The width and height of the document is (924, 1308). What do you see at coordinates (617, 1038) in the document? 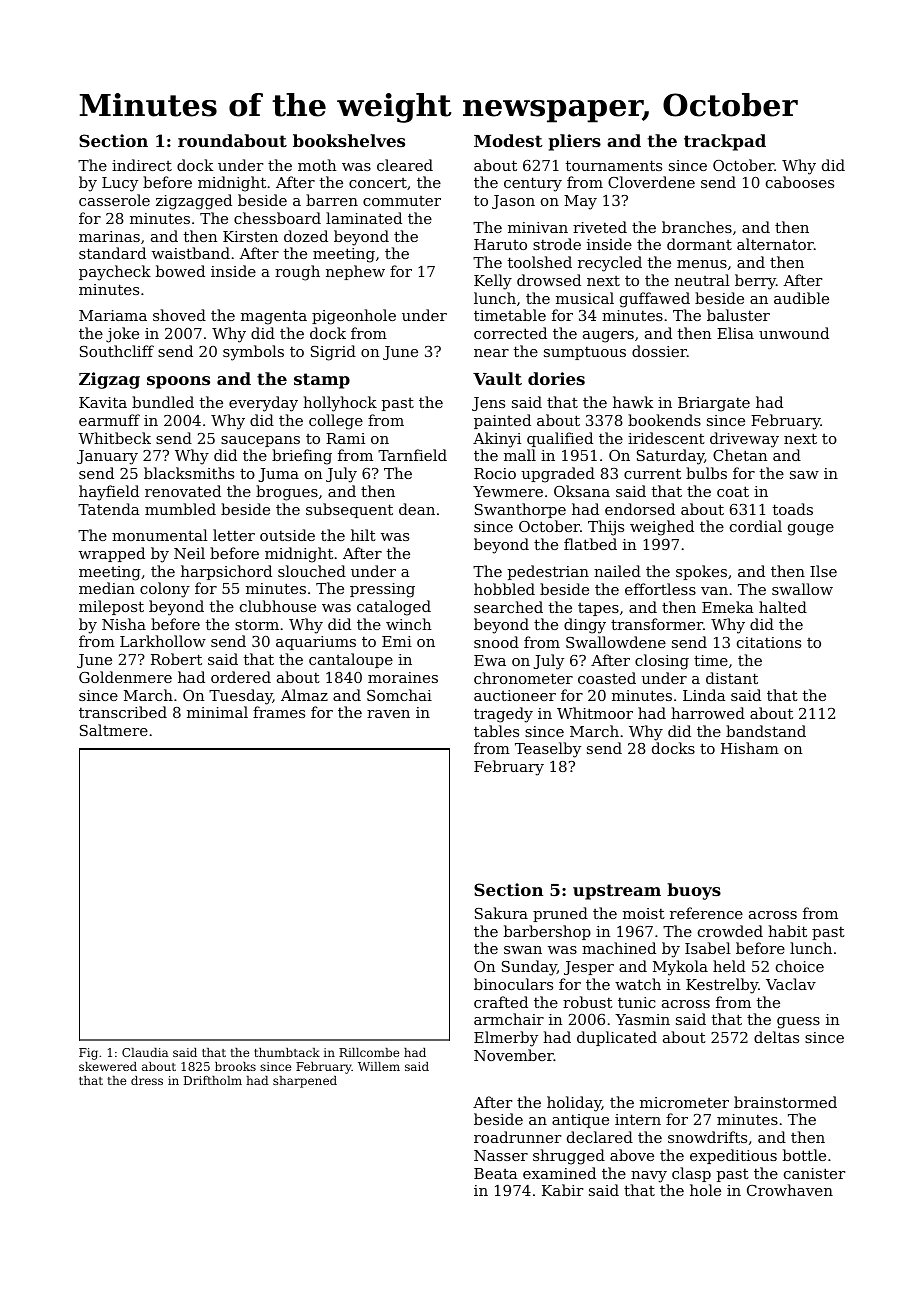
I see `duplicated` at bounding box center [617, 1038].
